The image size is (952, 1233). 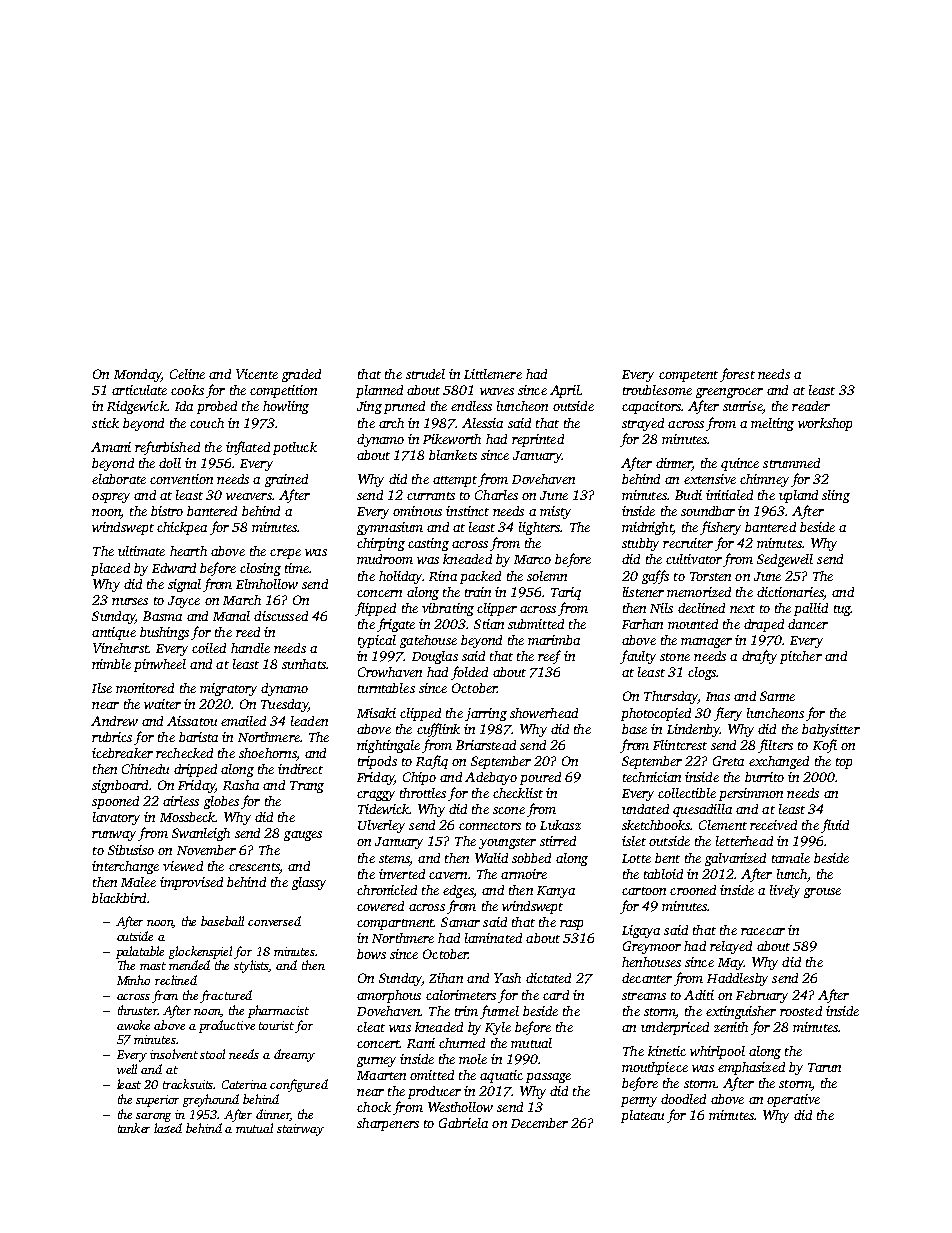 I want to click on forest, so click(x=737, y=375).
